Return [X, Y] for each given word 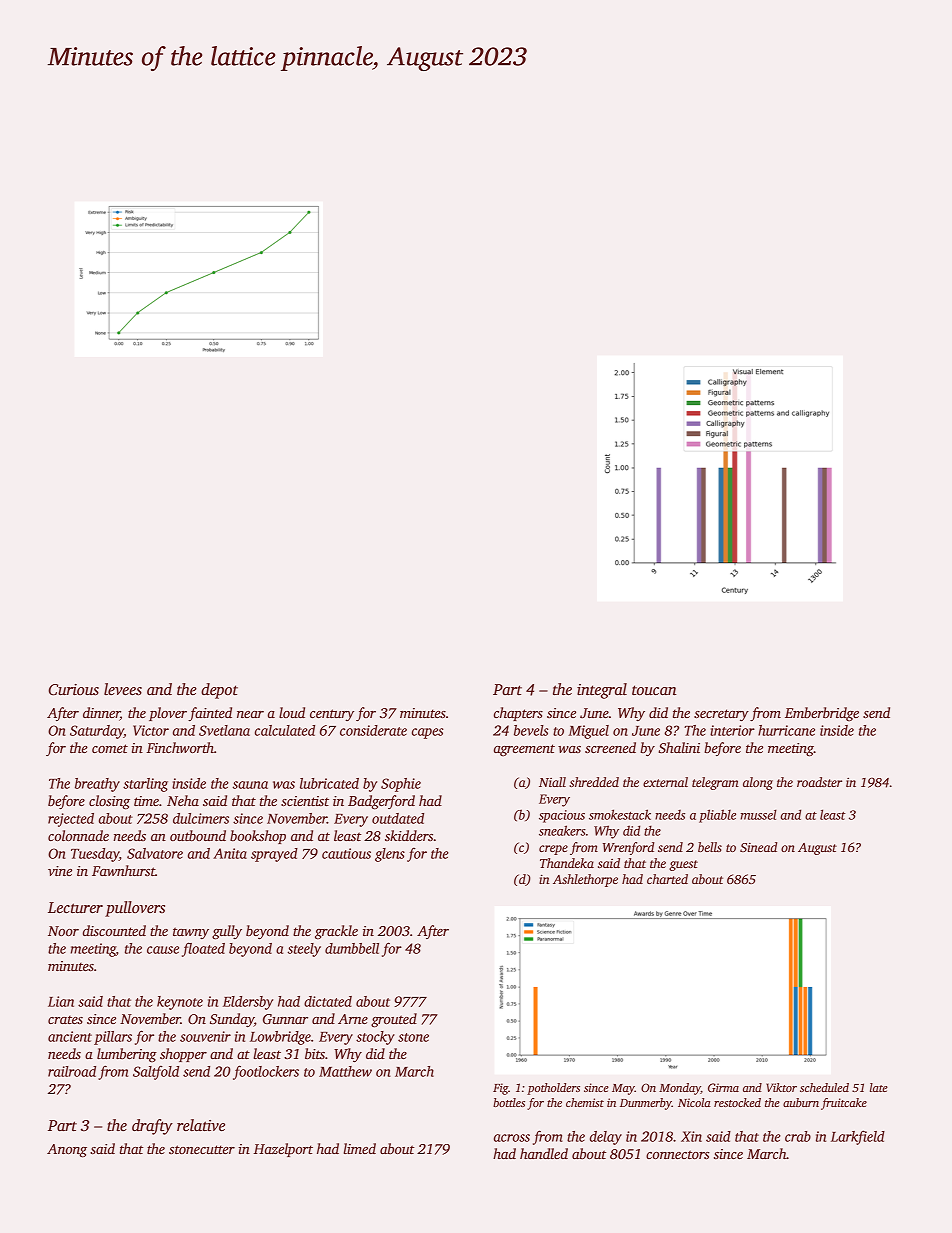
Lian [61, 1001]
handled [544, 1153]
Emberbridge [822, 714]
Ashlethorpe [585, 880]
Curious [74, 689]
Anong [67, 1151]
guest [683, 865]
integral [602, 691]
